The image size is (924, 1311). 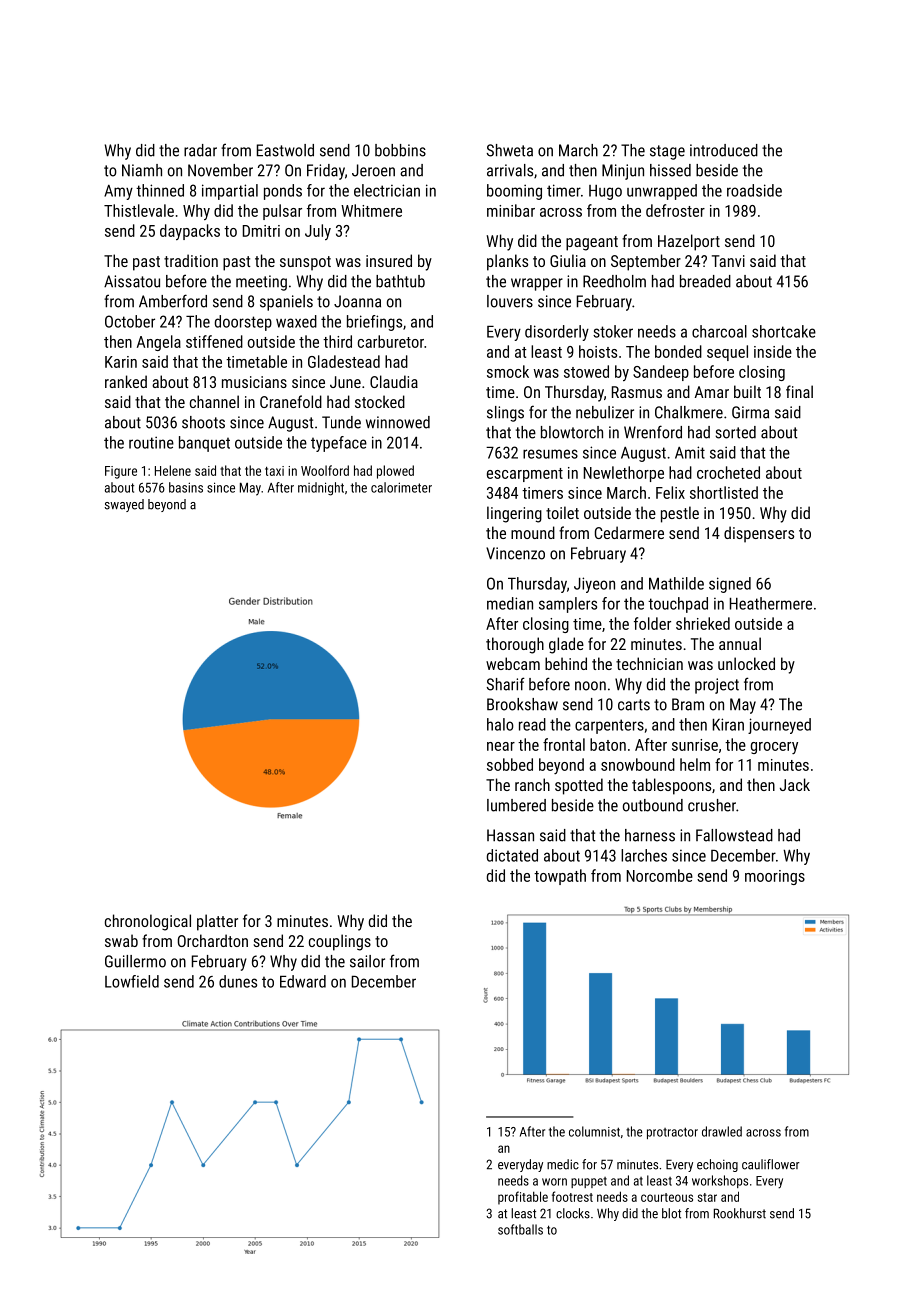 I want to click on chronological, so click(x=148, y=922).
